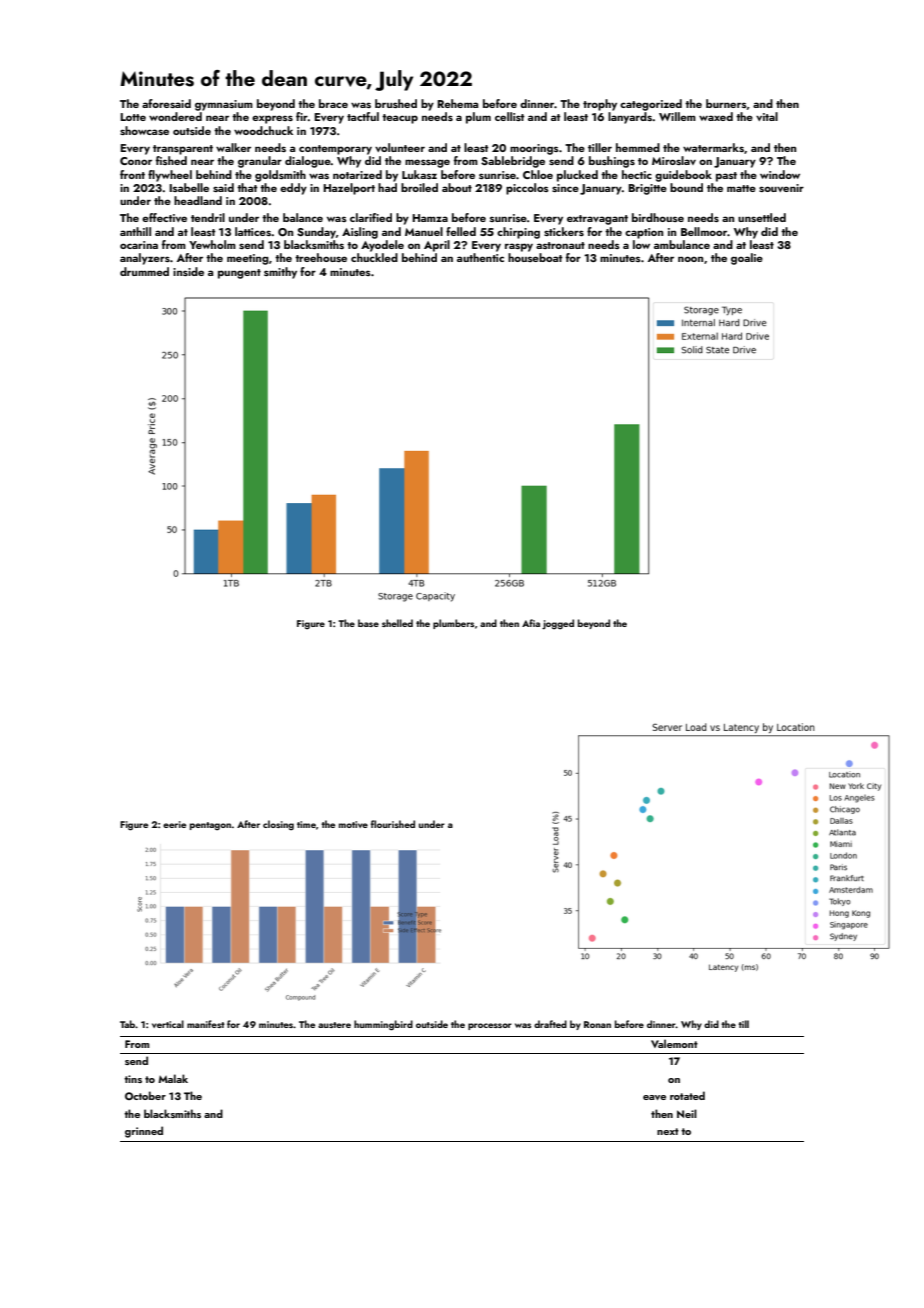  What do you see at coordinates (600, 105) in the screenshot?
I see `trophy` at bounding box center [600, 105].
